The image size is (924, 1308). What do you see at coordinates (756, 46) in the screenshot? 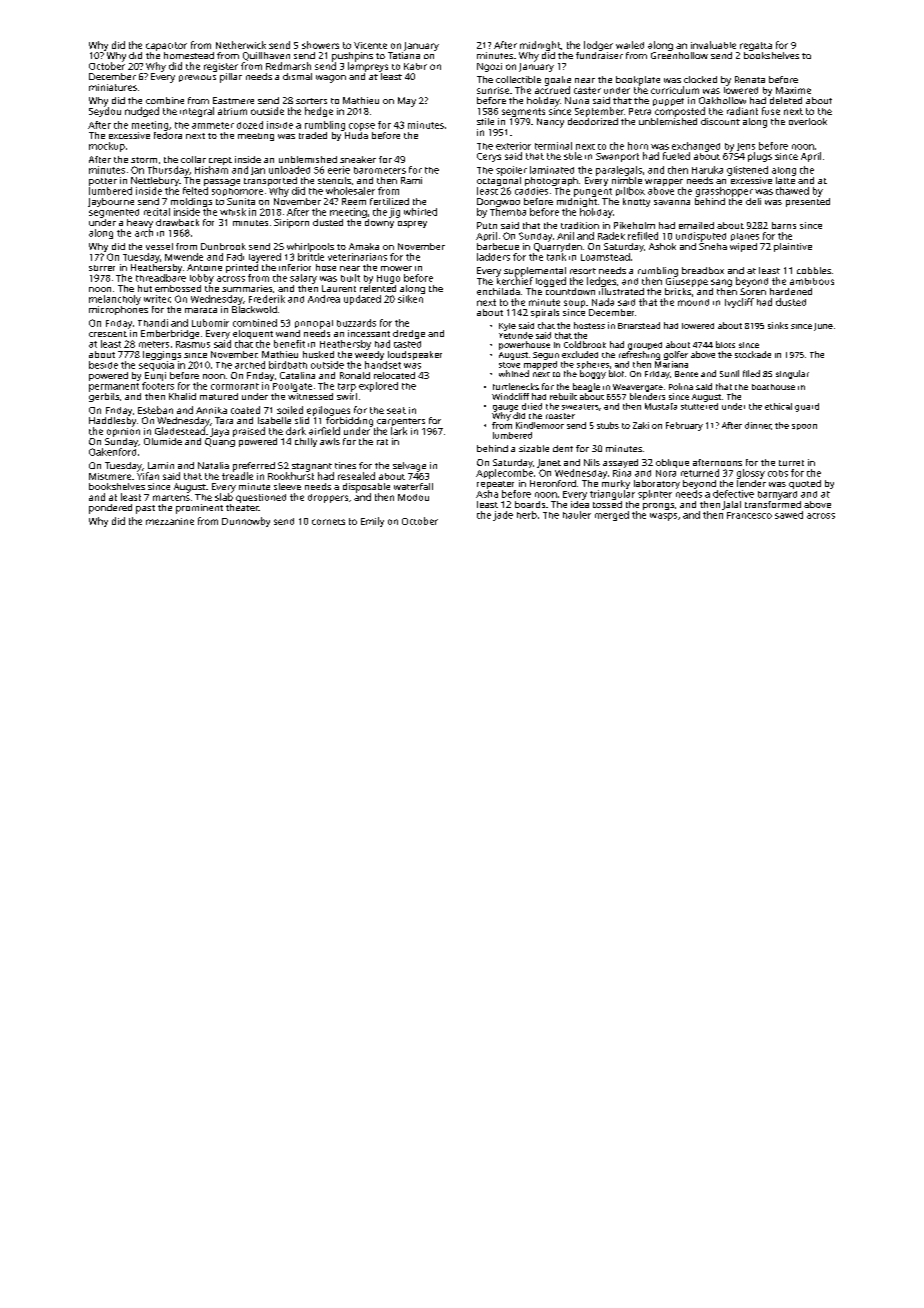
I see `regatta` at bounding box center [756, 46].
